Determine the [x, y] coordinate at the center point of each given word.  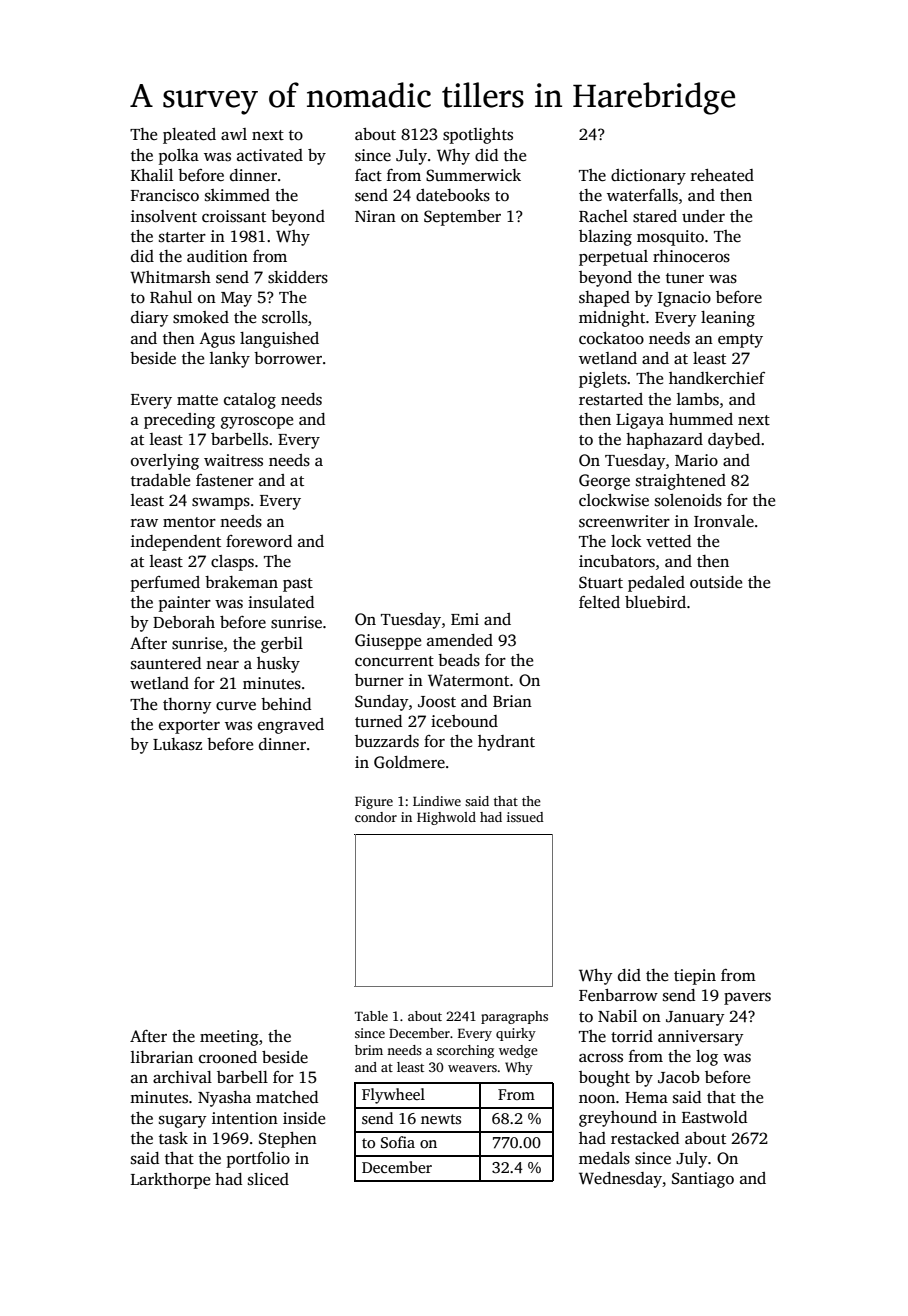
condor [376, 817]
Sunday [382, 703]
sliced [268, 1179]
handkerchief [717, 378]
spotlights [478, 136]
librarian [162, 1057]
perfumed [165, 584]
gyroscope [257, 422]
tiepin [695, 977]
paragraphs [514, 1017]
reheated [722, 175]
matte [197, 400]
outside [716, 582]
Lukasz [177, 744]
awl [234, 134]
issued [525, 817]
